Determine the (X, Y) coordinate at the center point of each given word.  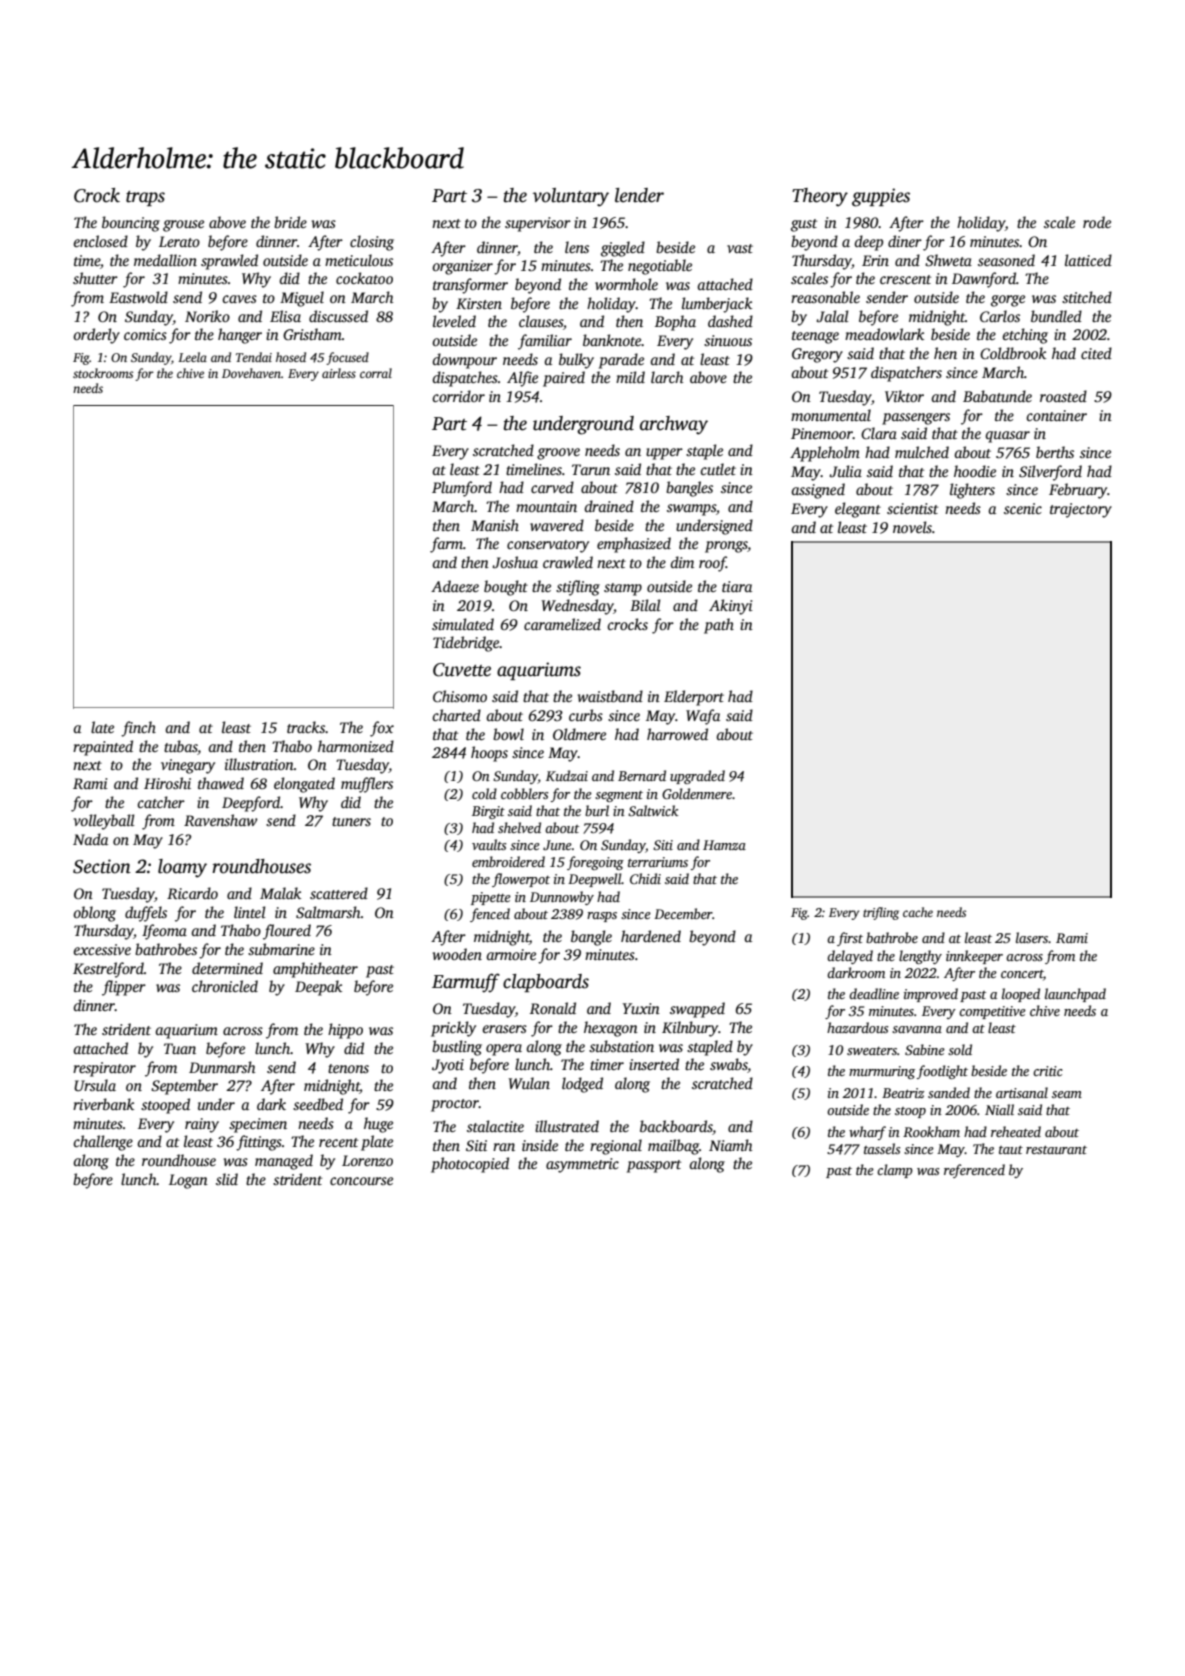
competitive (992, 1012)
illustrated (567, 1126)
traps (145, 198)
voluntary (571, 197)
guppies (881, 197)
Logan (188, 1181)
